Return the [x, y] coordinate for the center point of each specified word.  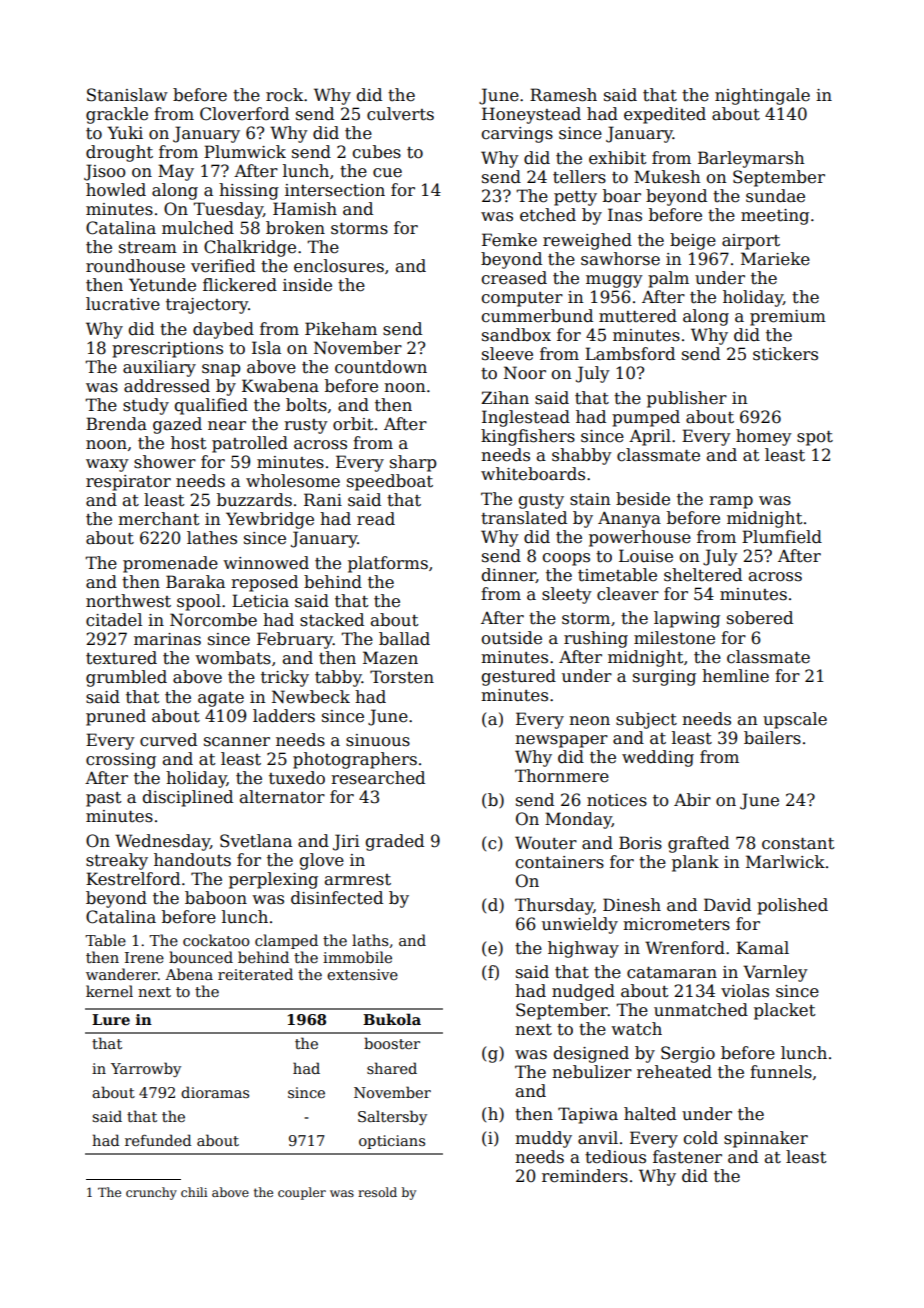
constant [798, 844]
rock [284, 95]
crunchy [151, 1193]
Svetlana [256, 841]
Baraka [195, 582]
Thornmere [562, 776]
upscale [795, 720]
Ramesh [563, 95]
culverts [400, 114]
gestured [519, 677]
